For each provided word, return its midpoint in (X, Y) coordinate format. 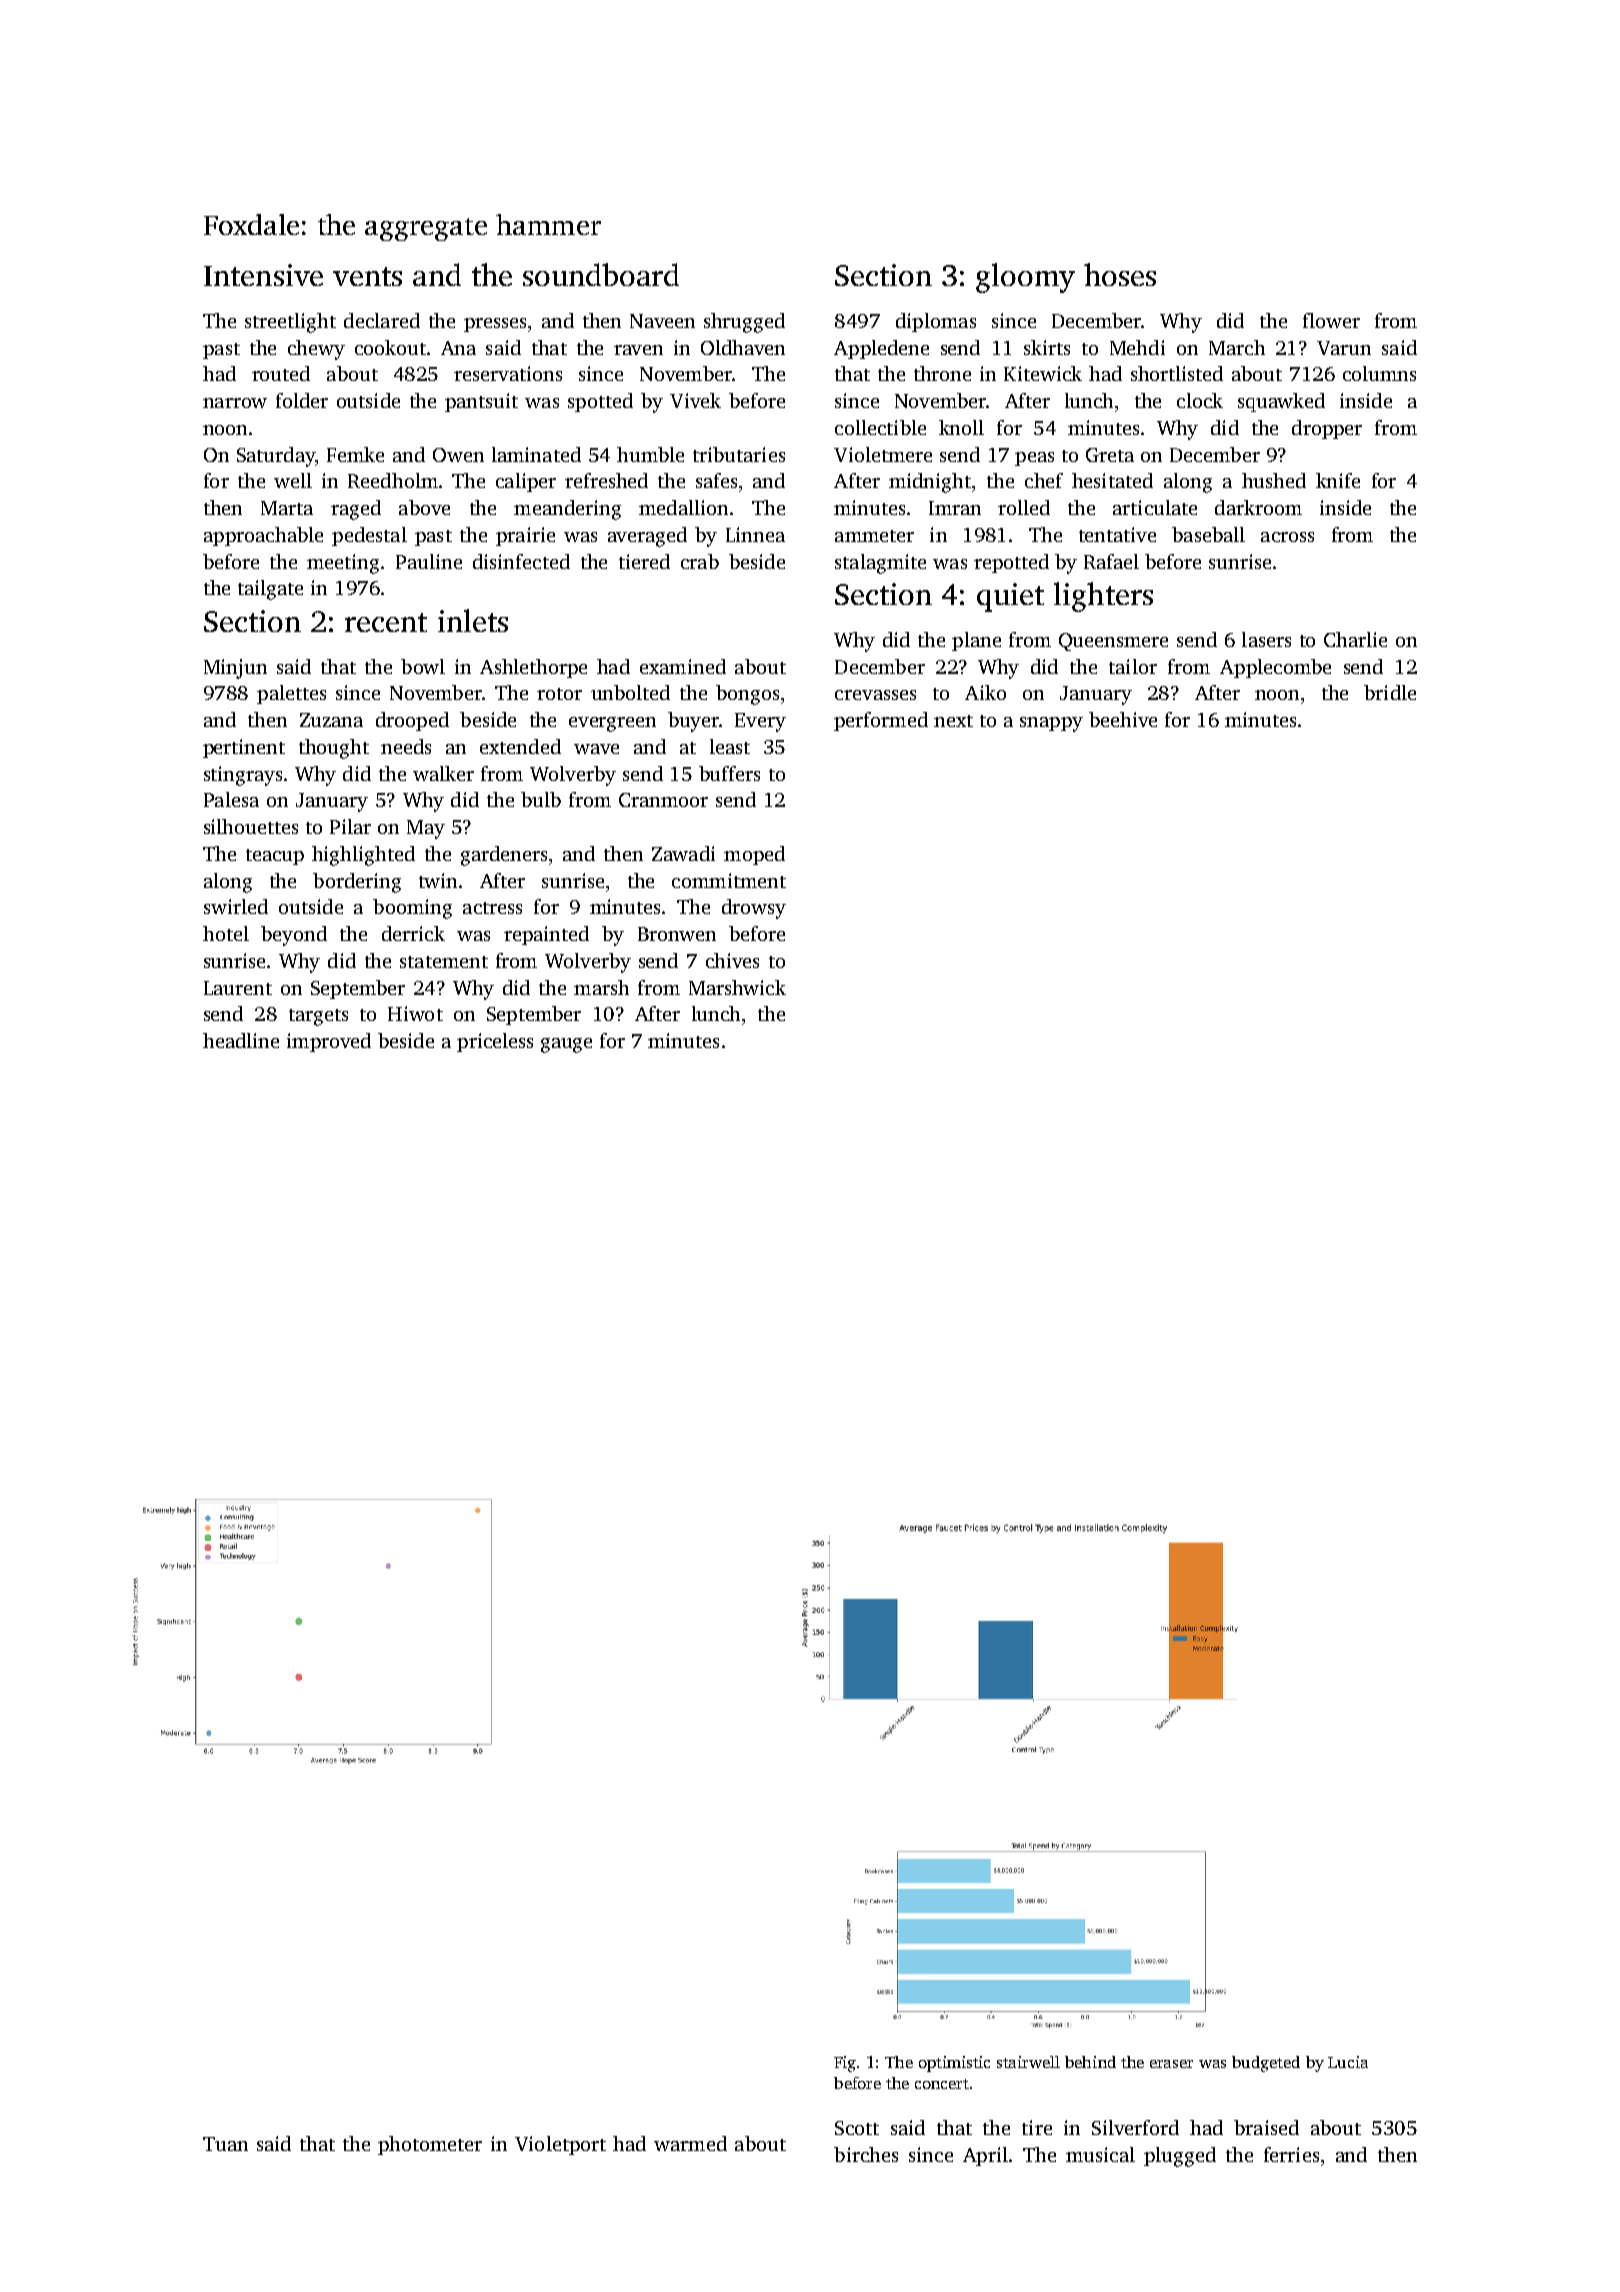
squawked (1281, 402)
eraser (1171, 2064)
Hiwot (415, 1013)
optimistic (954, 2064)
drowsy (754, 909)
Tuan (225, 2144)
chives (732, 960)
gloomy (1025, 278)
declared (382, 320)
